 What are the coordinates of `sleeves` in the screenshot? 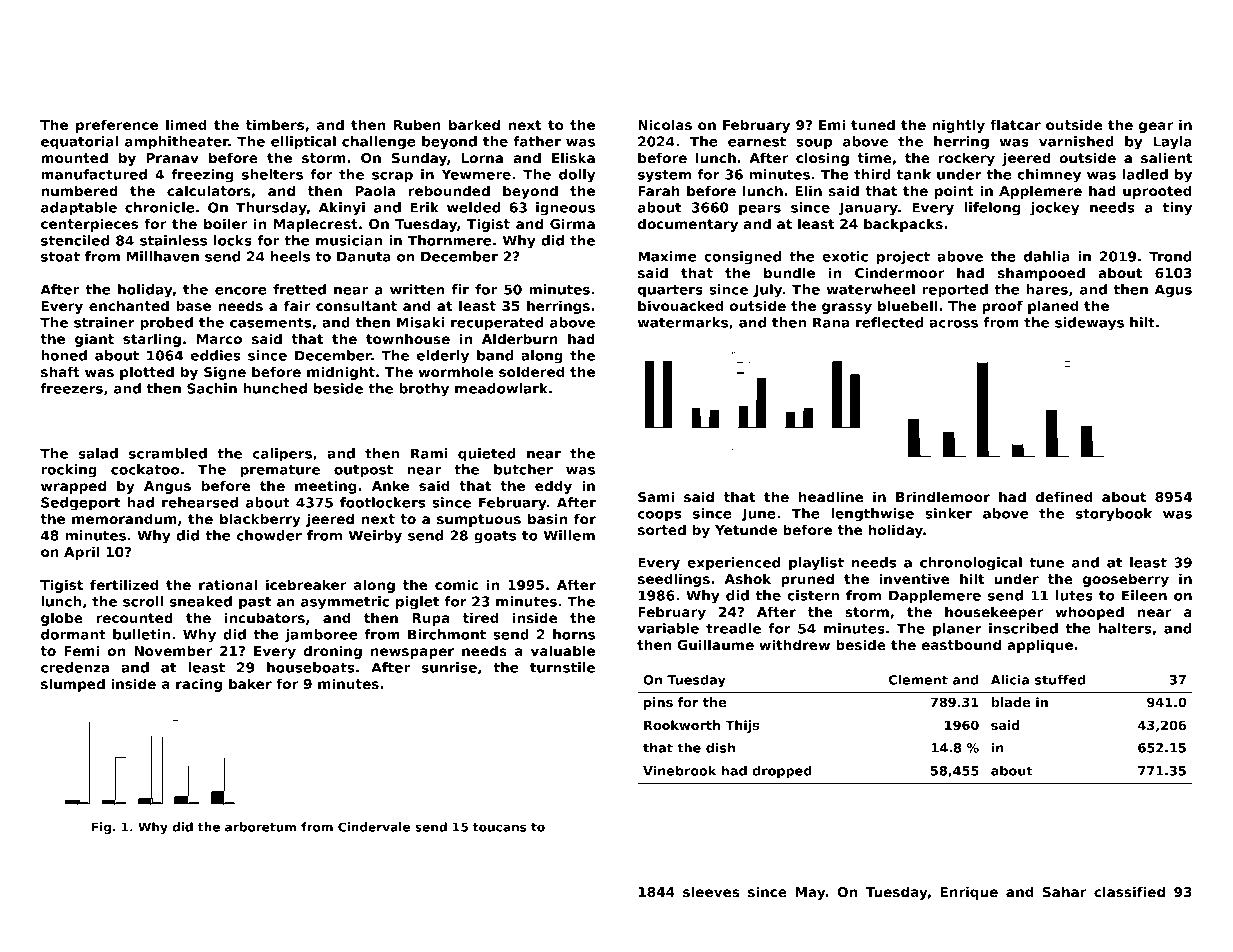 It's located at (711, 891).
